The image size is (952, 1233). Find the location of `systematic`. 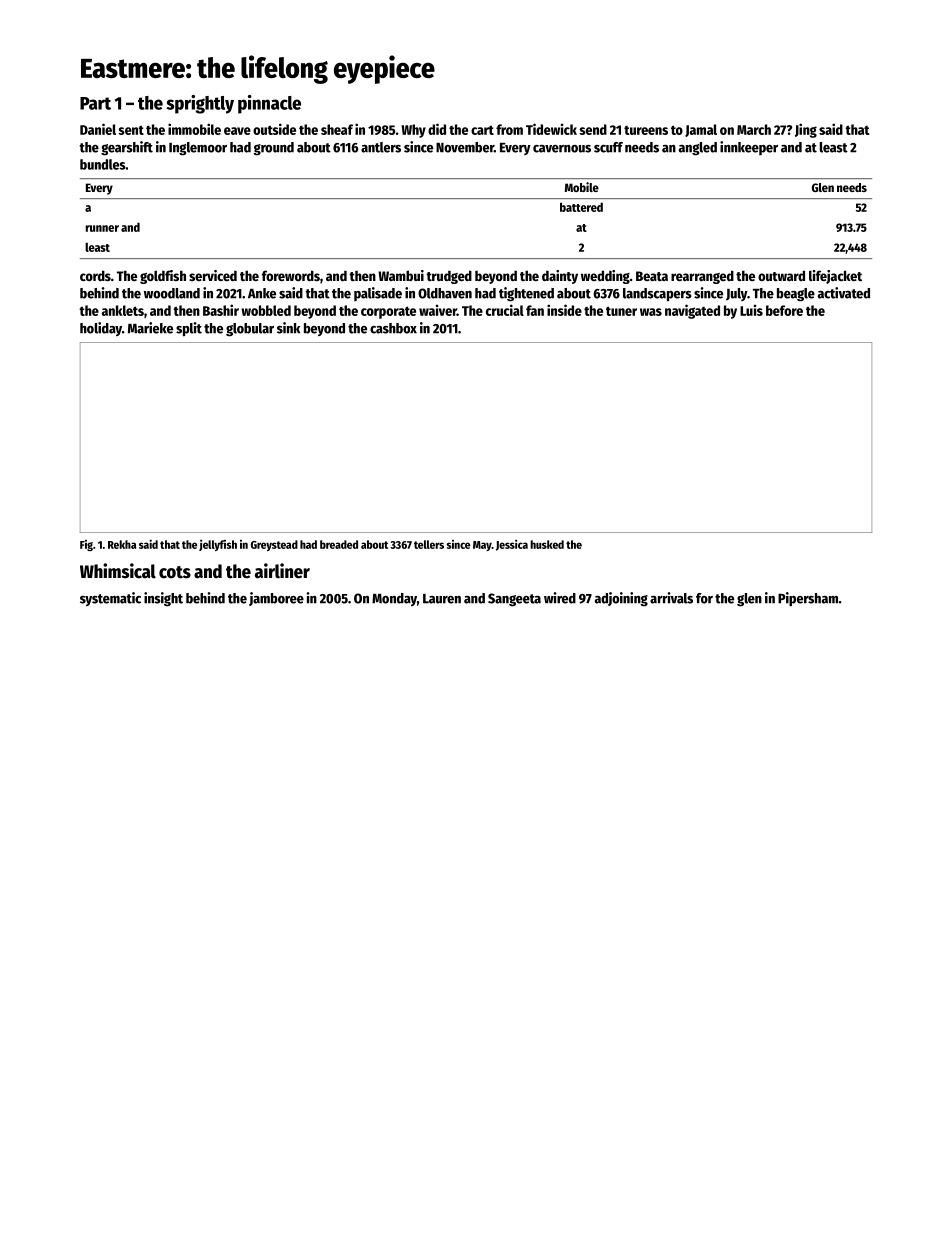

systematic is located at coordinates (110, 599).
